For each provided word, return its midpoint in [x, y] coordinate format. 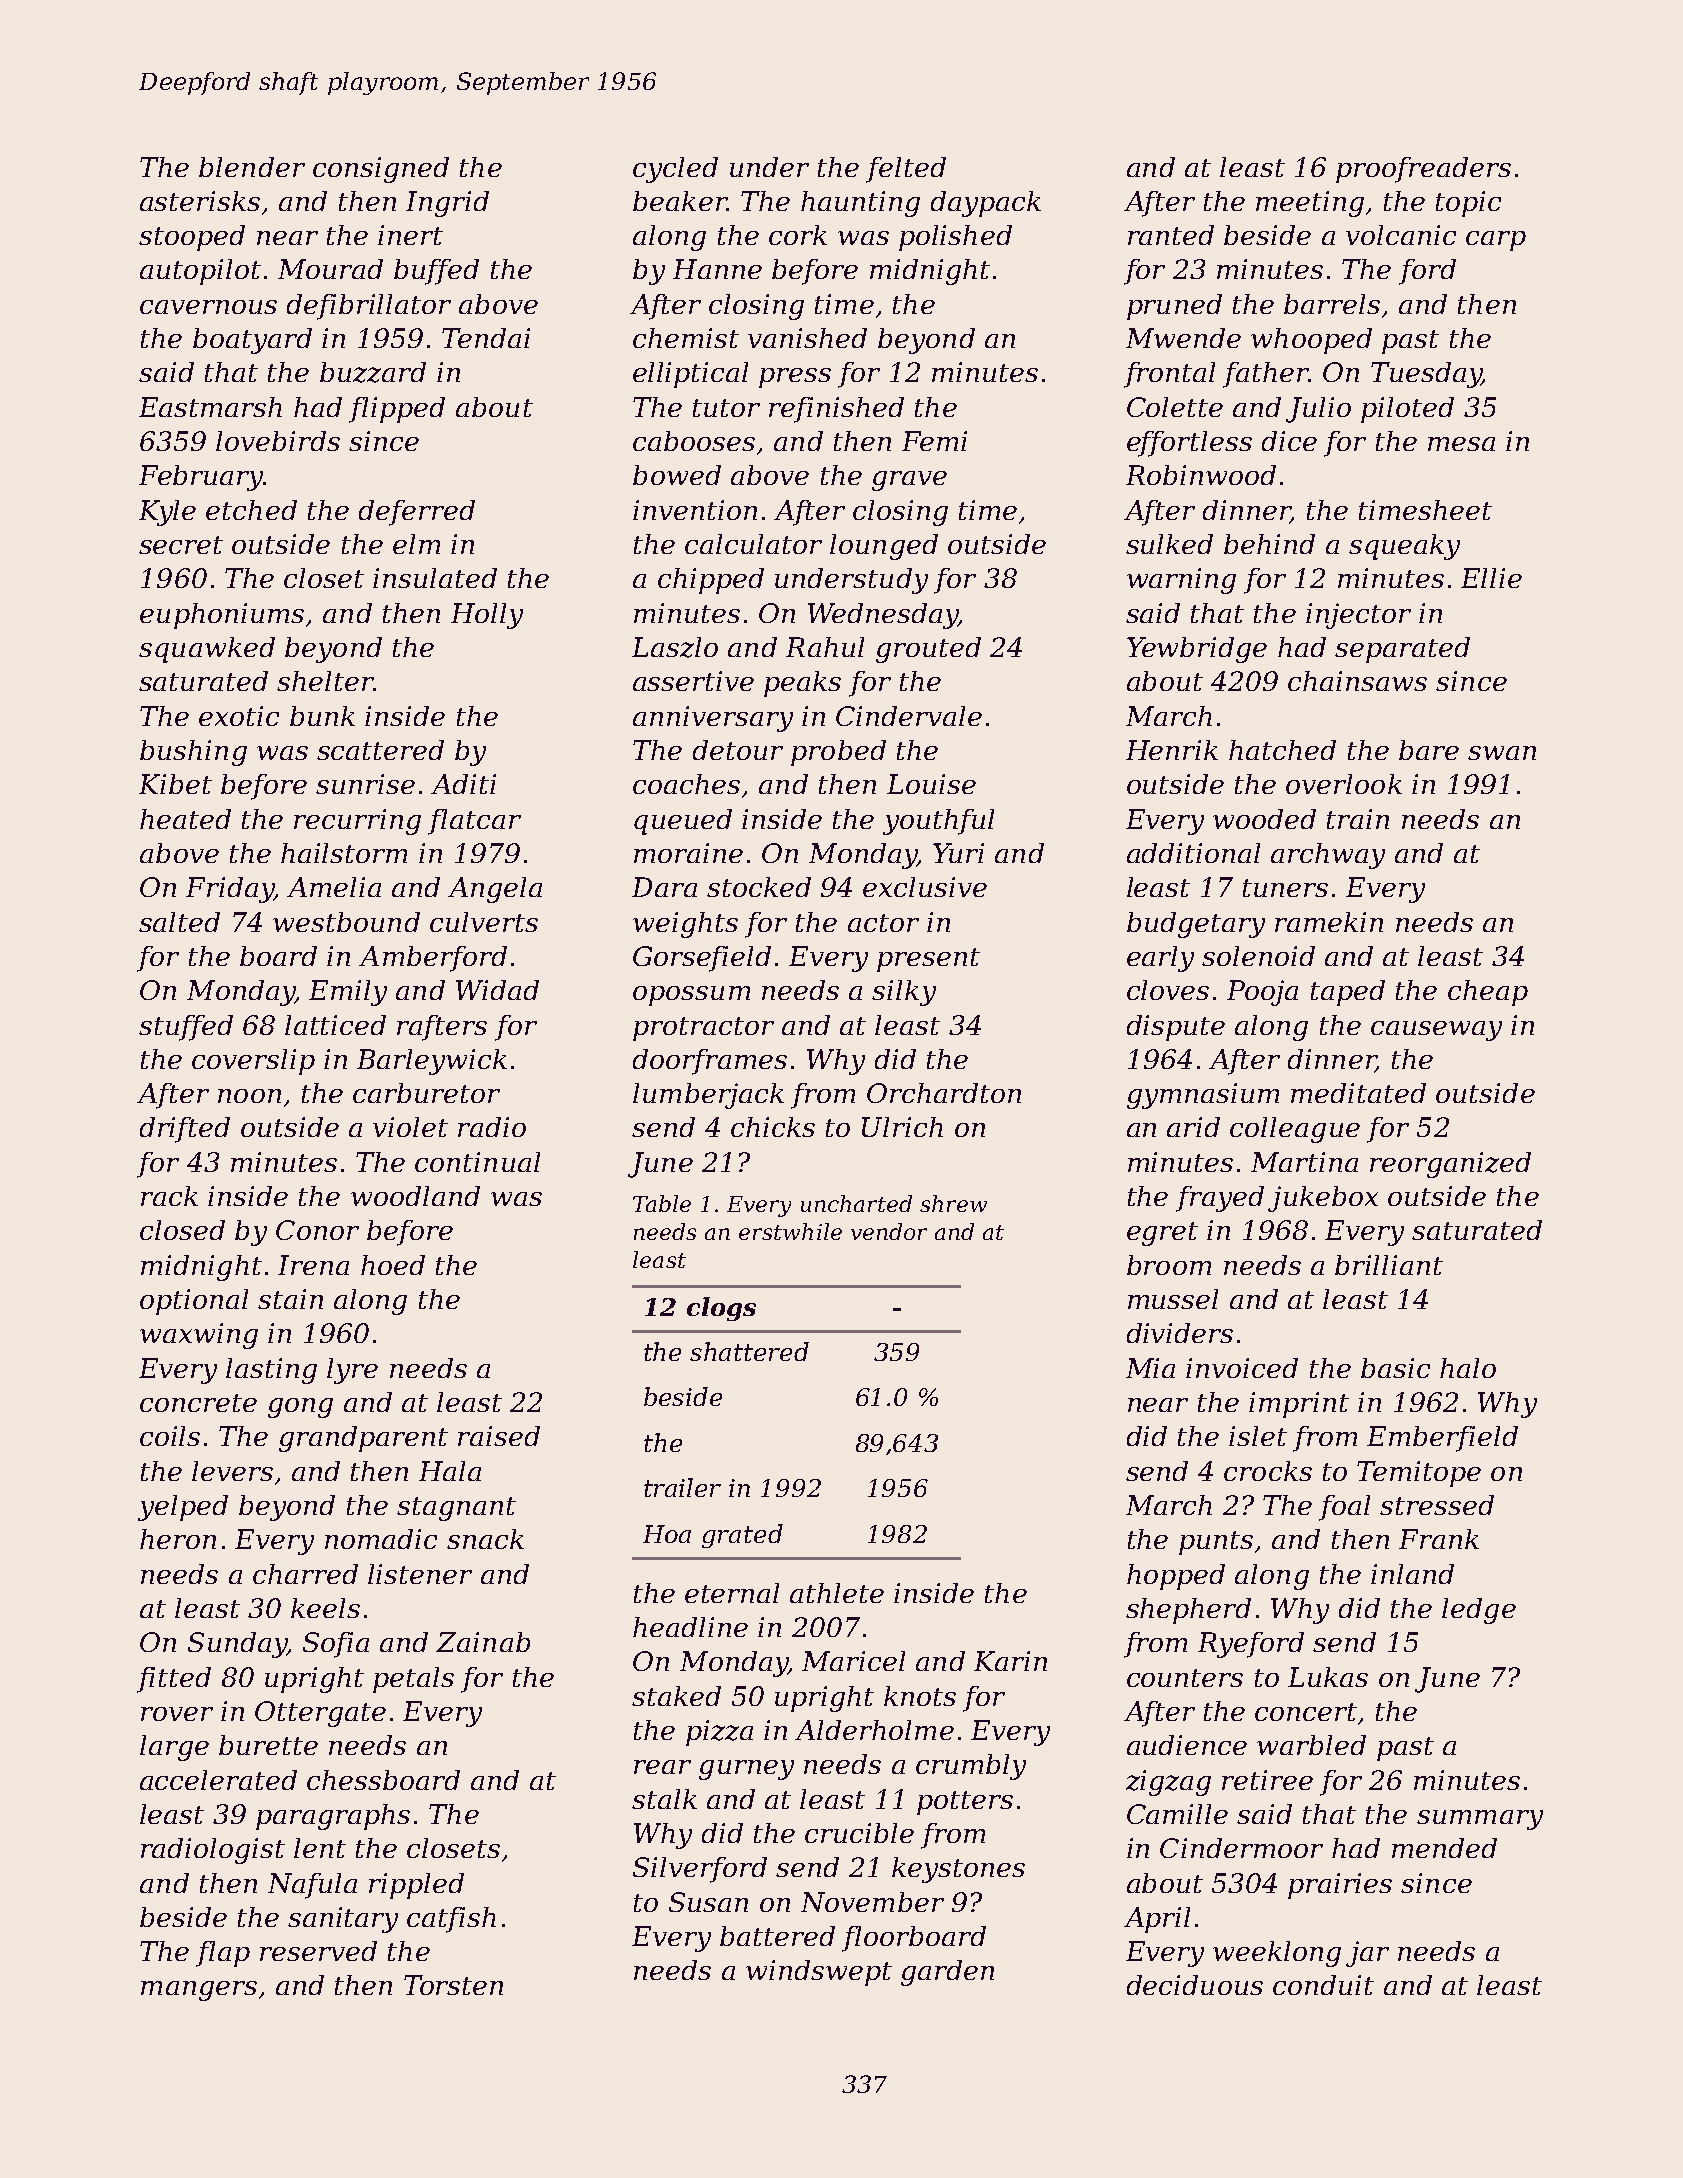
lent [320, 1848]
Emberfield [1442, 1439]
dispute [1176, 1028]
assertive [693, 681]
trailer [682, 1487]
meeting [1310, 204]
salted [179, 922]
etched [251, 510]
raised [499, 1436]
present [928, 960]
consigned [381, 170]
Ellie [1491, 578]
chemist [686, 338]
